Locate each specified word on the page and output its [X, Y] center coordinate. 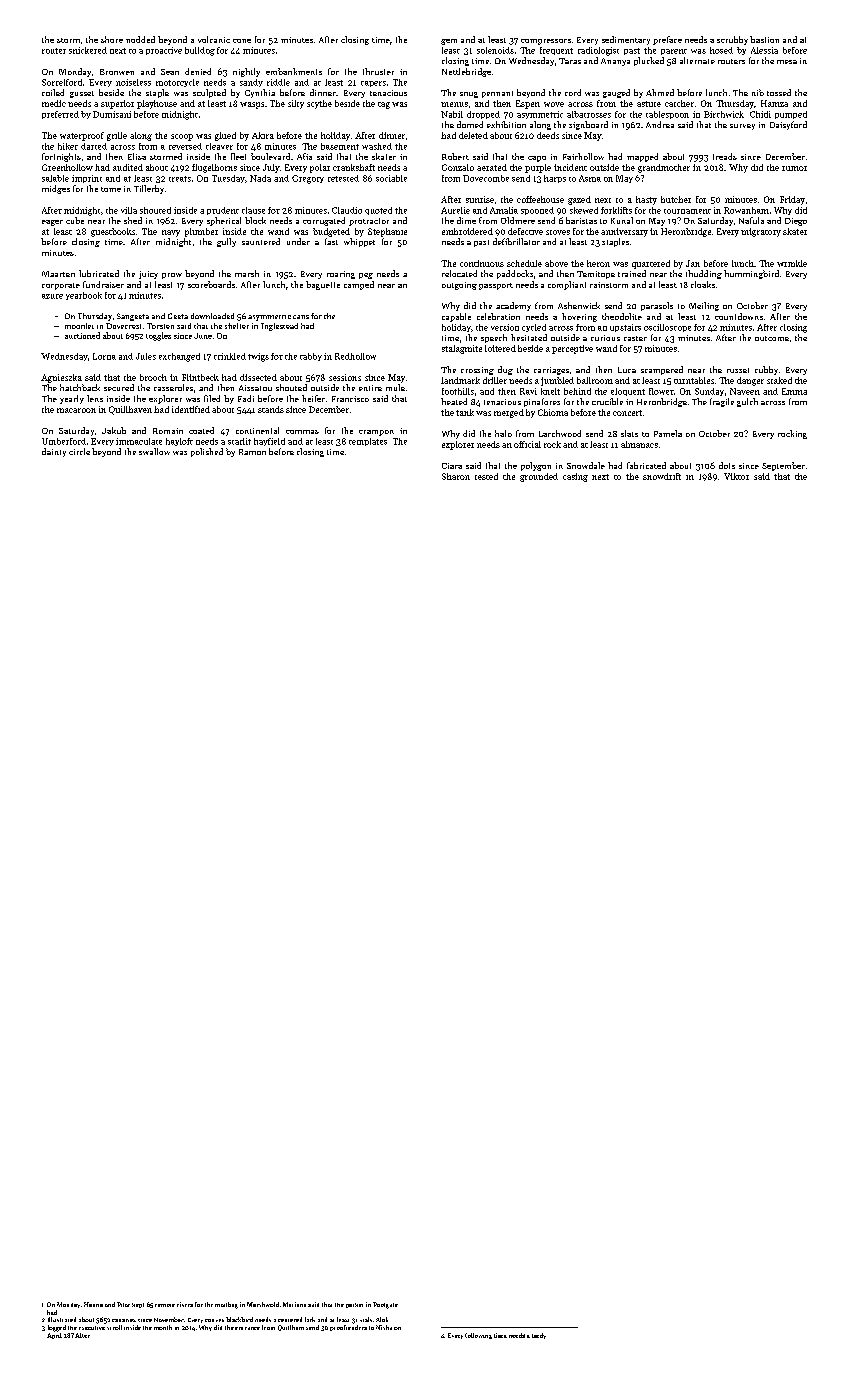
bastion [764, 39]
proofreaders [348, 1328]
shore [112, 39]
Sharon [456, 476]
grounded [539, 477]
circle [79, 451]
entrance [247, 1328]
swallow [154, 451]
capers [373, 84]
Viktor [736, 476]
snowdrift [662, 476]
